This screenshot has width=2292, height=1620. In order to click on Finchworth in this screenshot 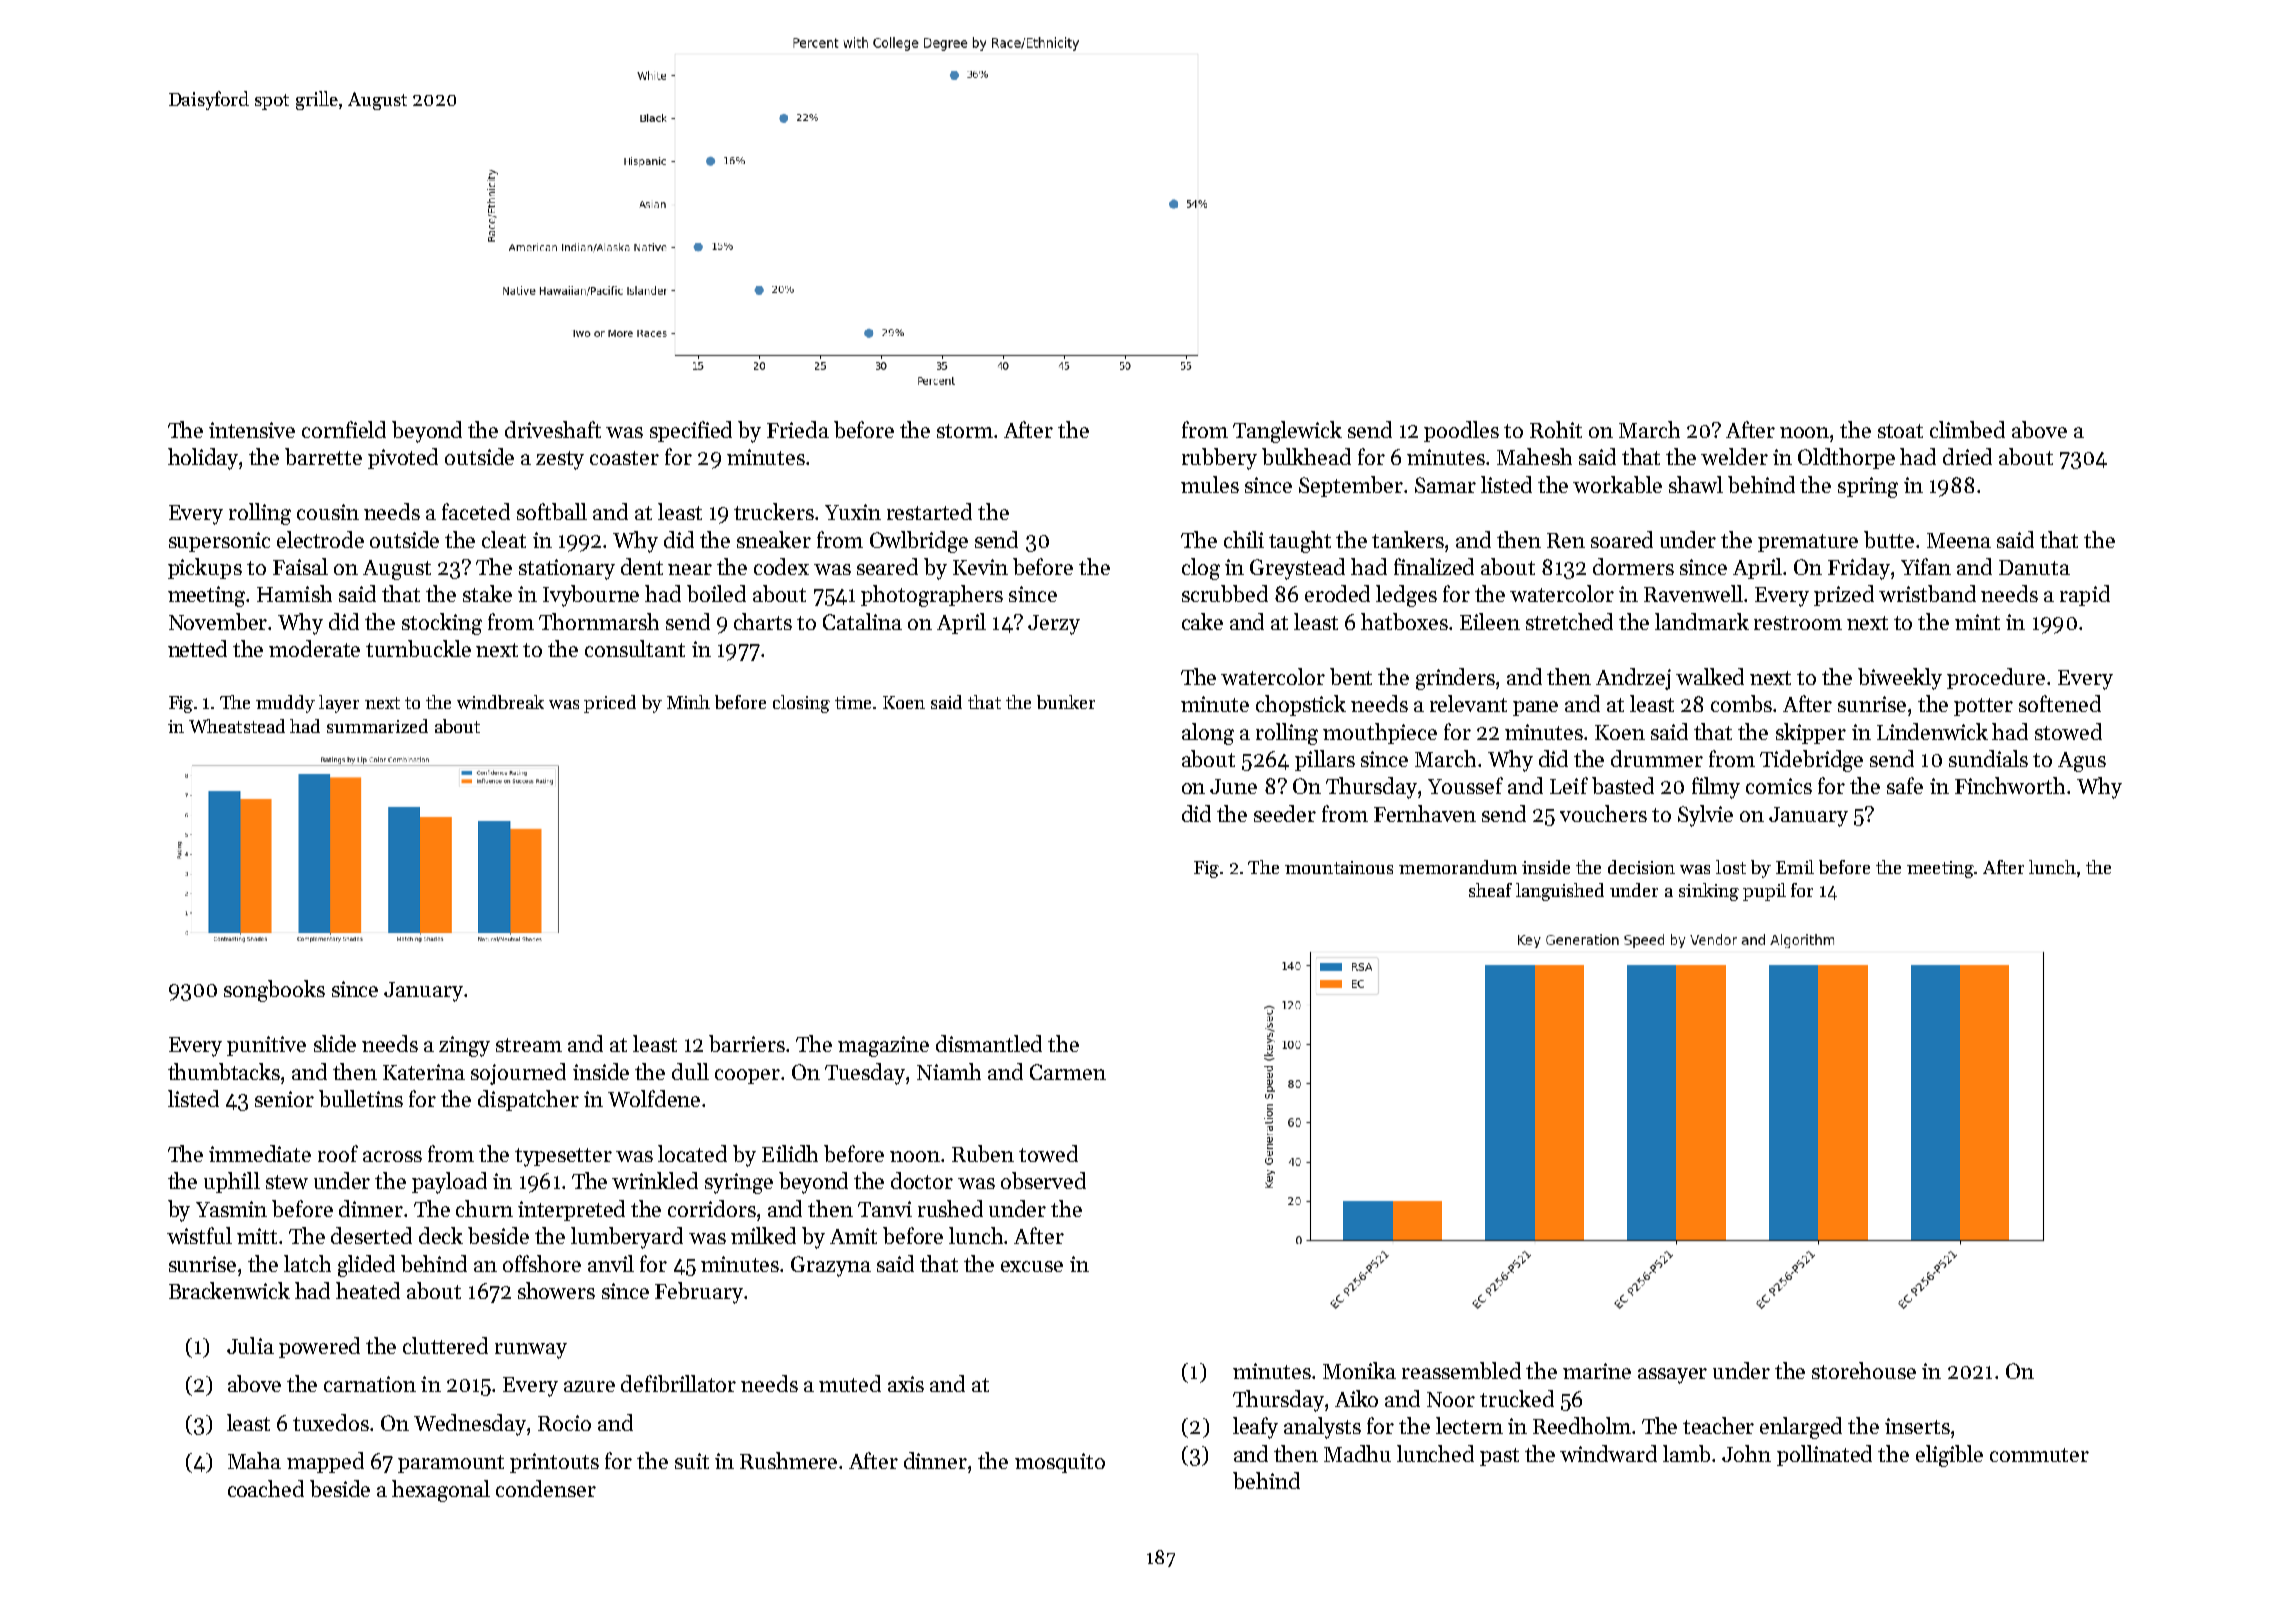, I will do `click(2010, 785)`.
